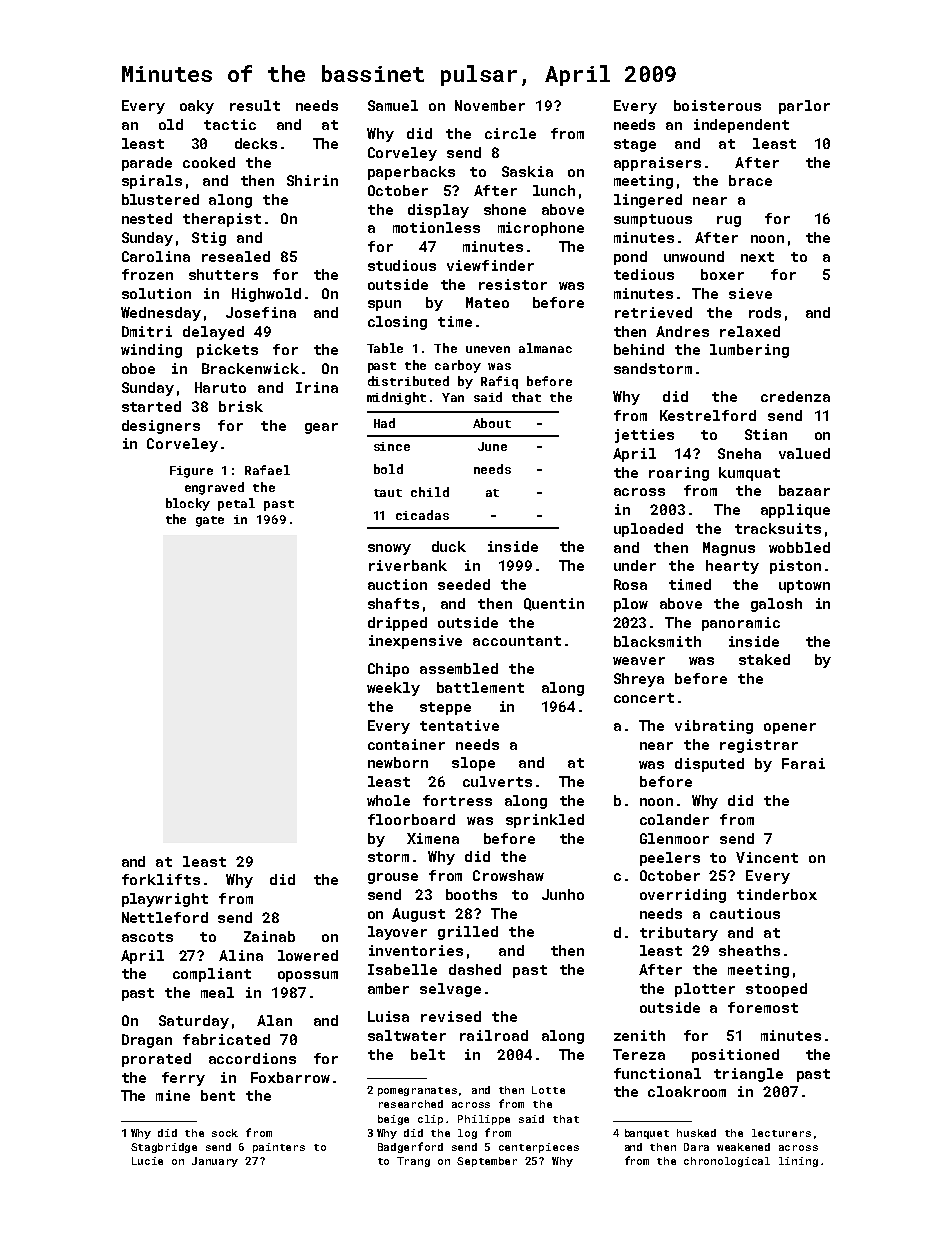 The height and width of the screenshot is (1233, 952). I want to click on therapist, so click(222, 220).
